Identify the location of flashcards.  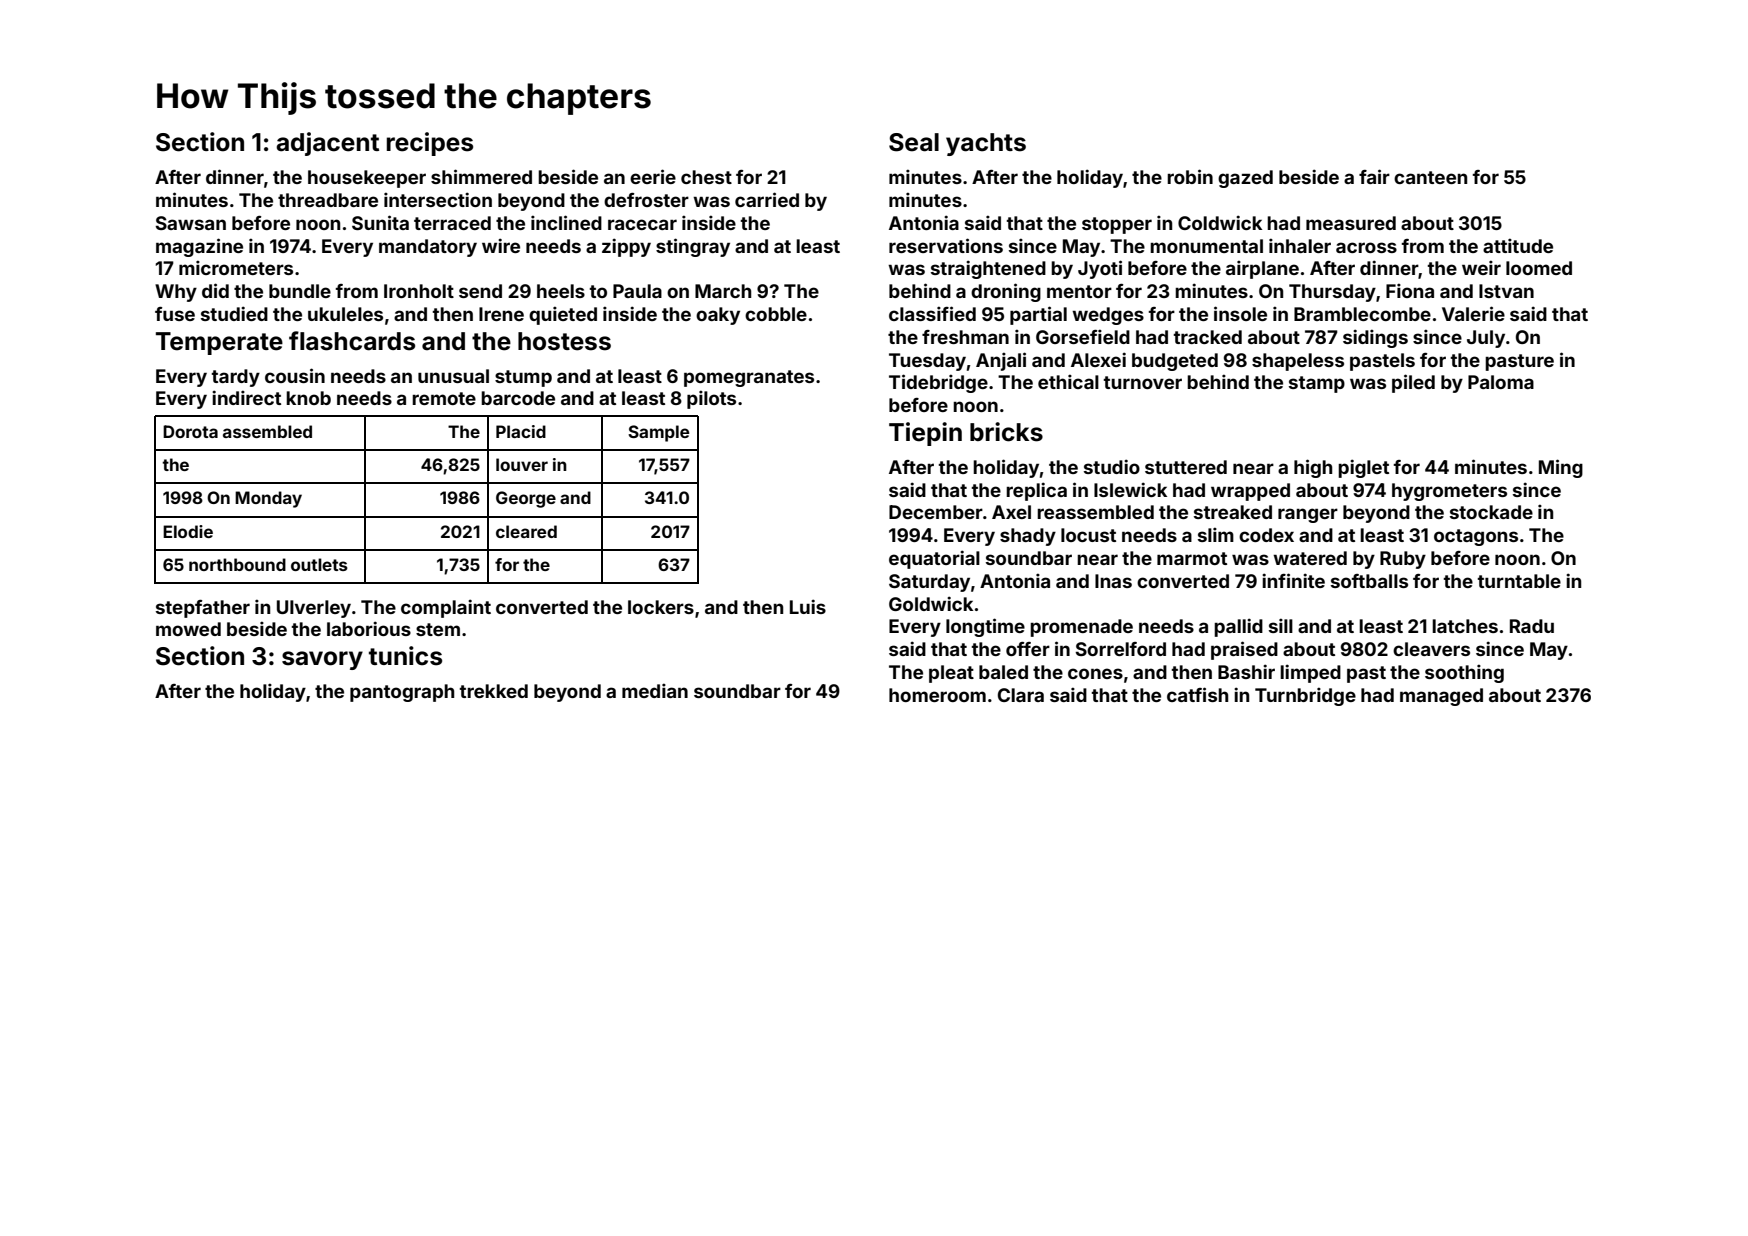
(352, 341).
